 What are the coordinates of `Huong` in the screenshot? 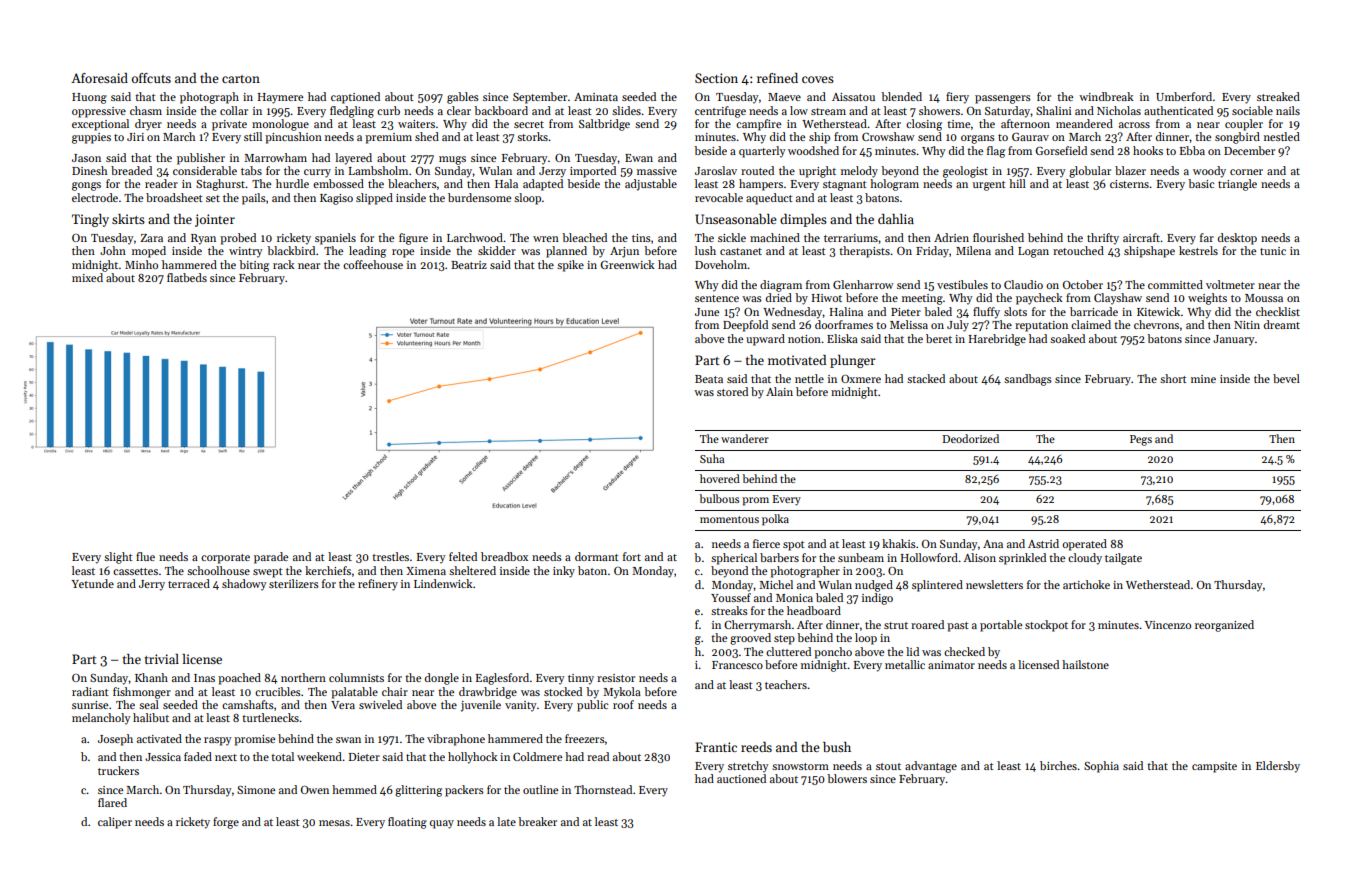 It's located at (89, 98).
